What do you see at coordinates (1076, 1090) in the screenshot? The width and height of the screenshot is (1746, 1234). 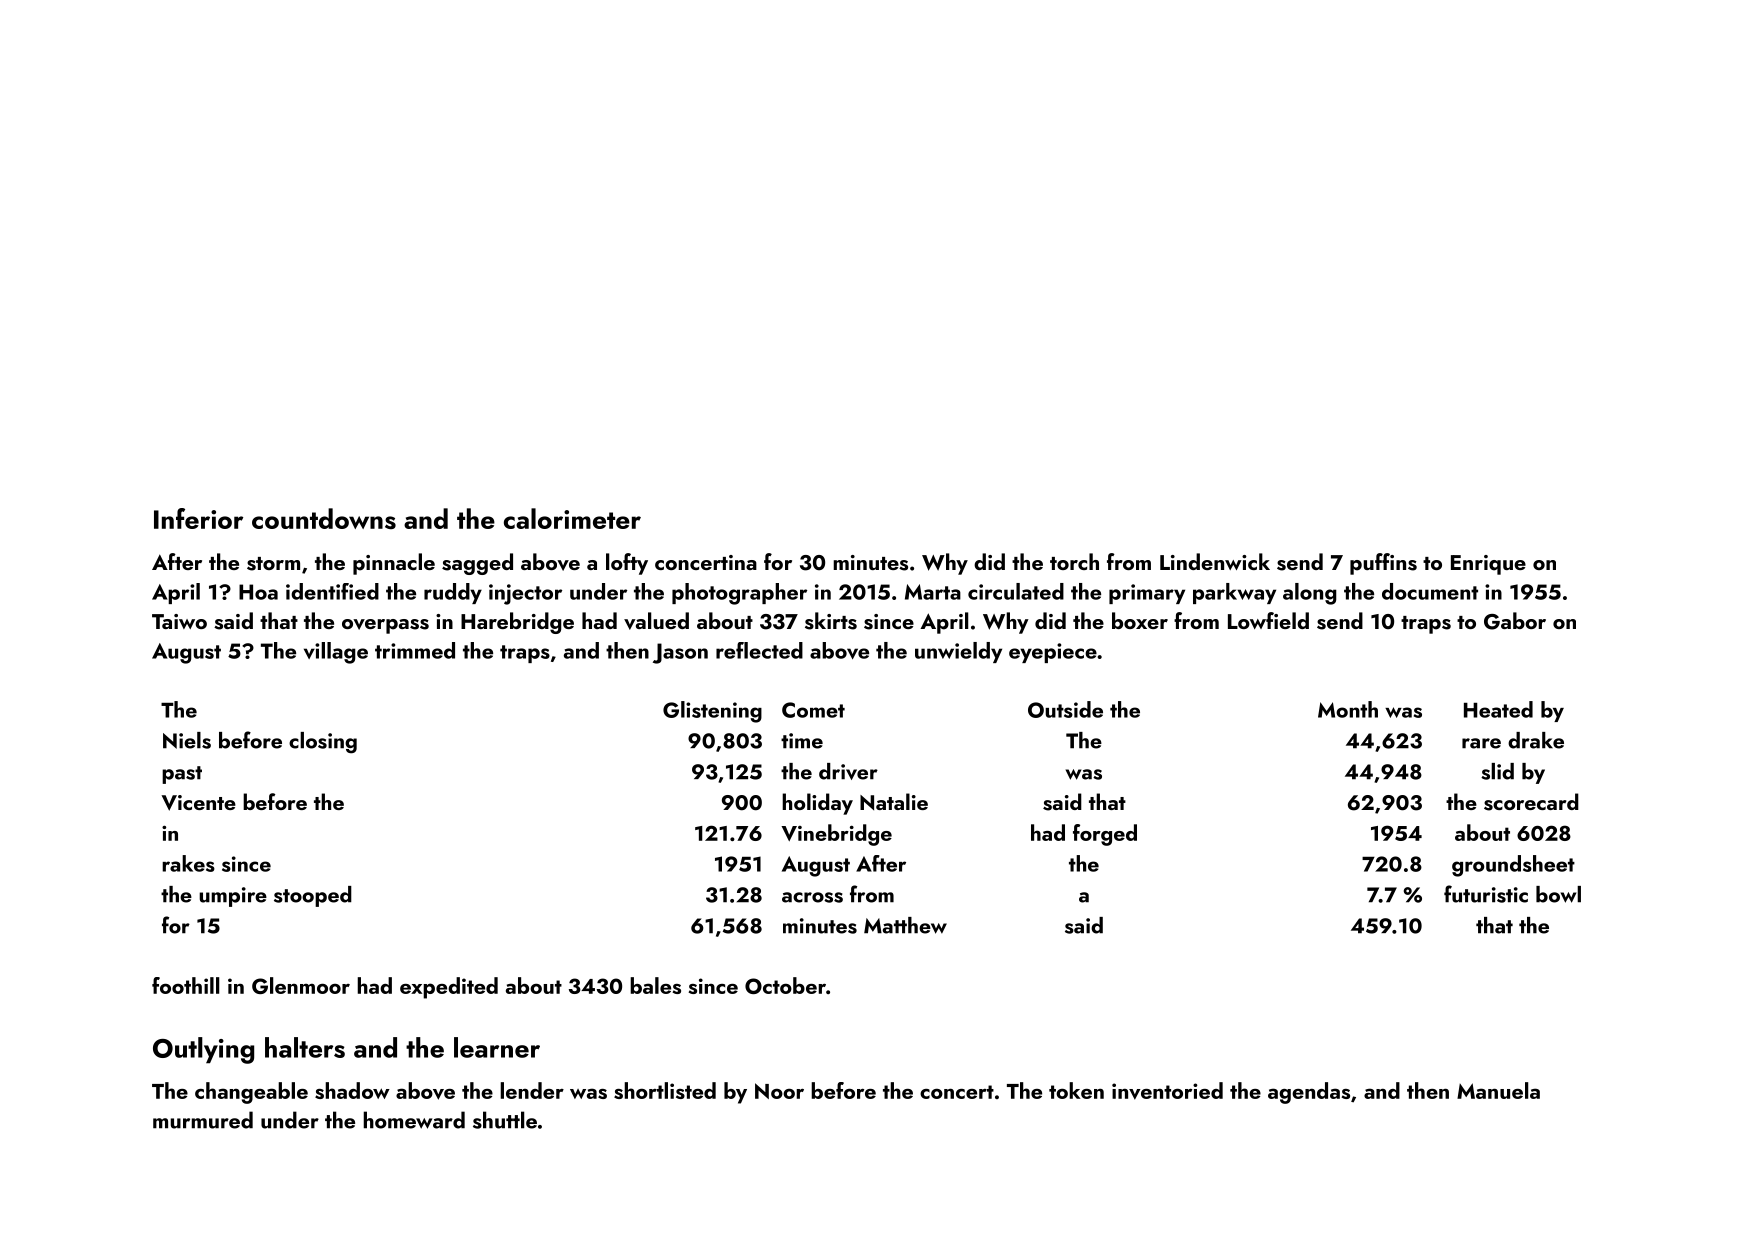 I see `token` at bounding box center [1076, 1090].
